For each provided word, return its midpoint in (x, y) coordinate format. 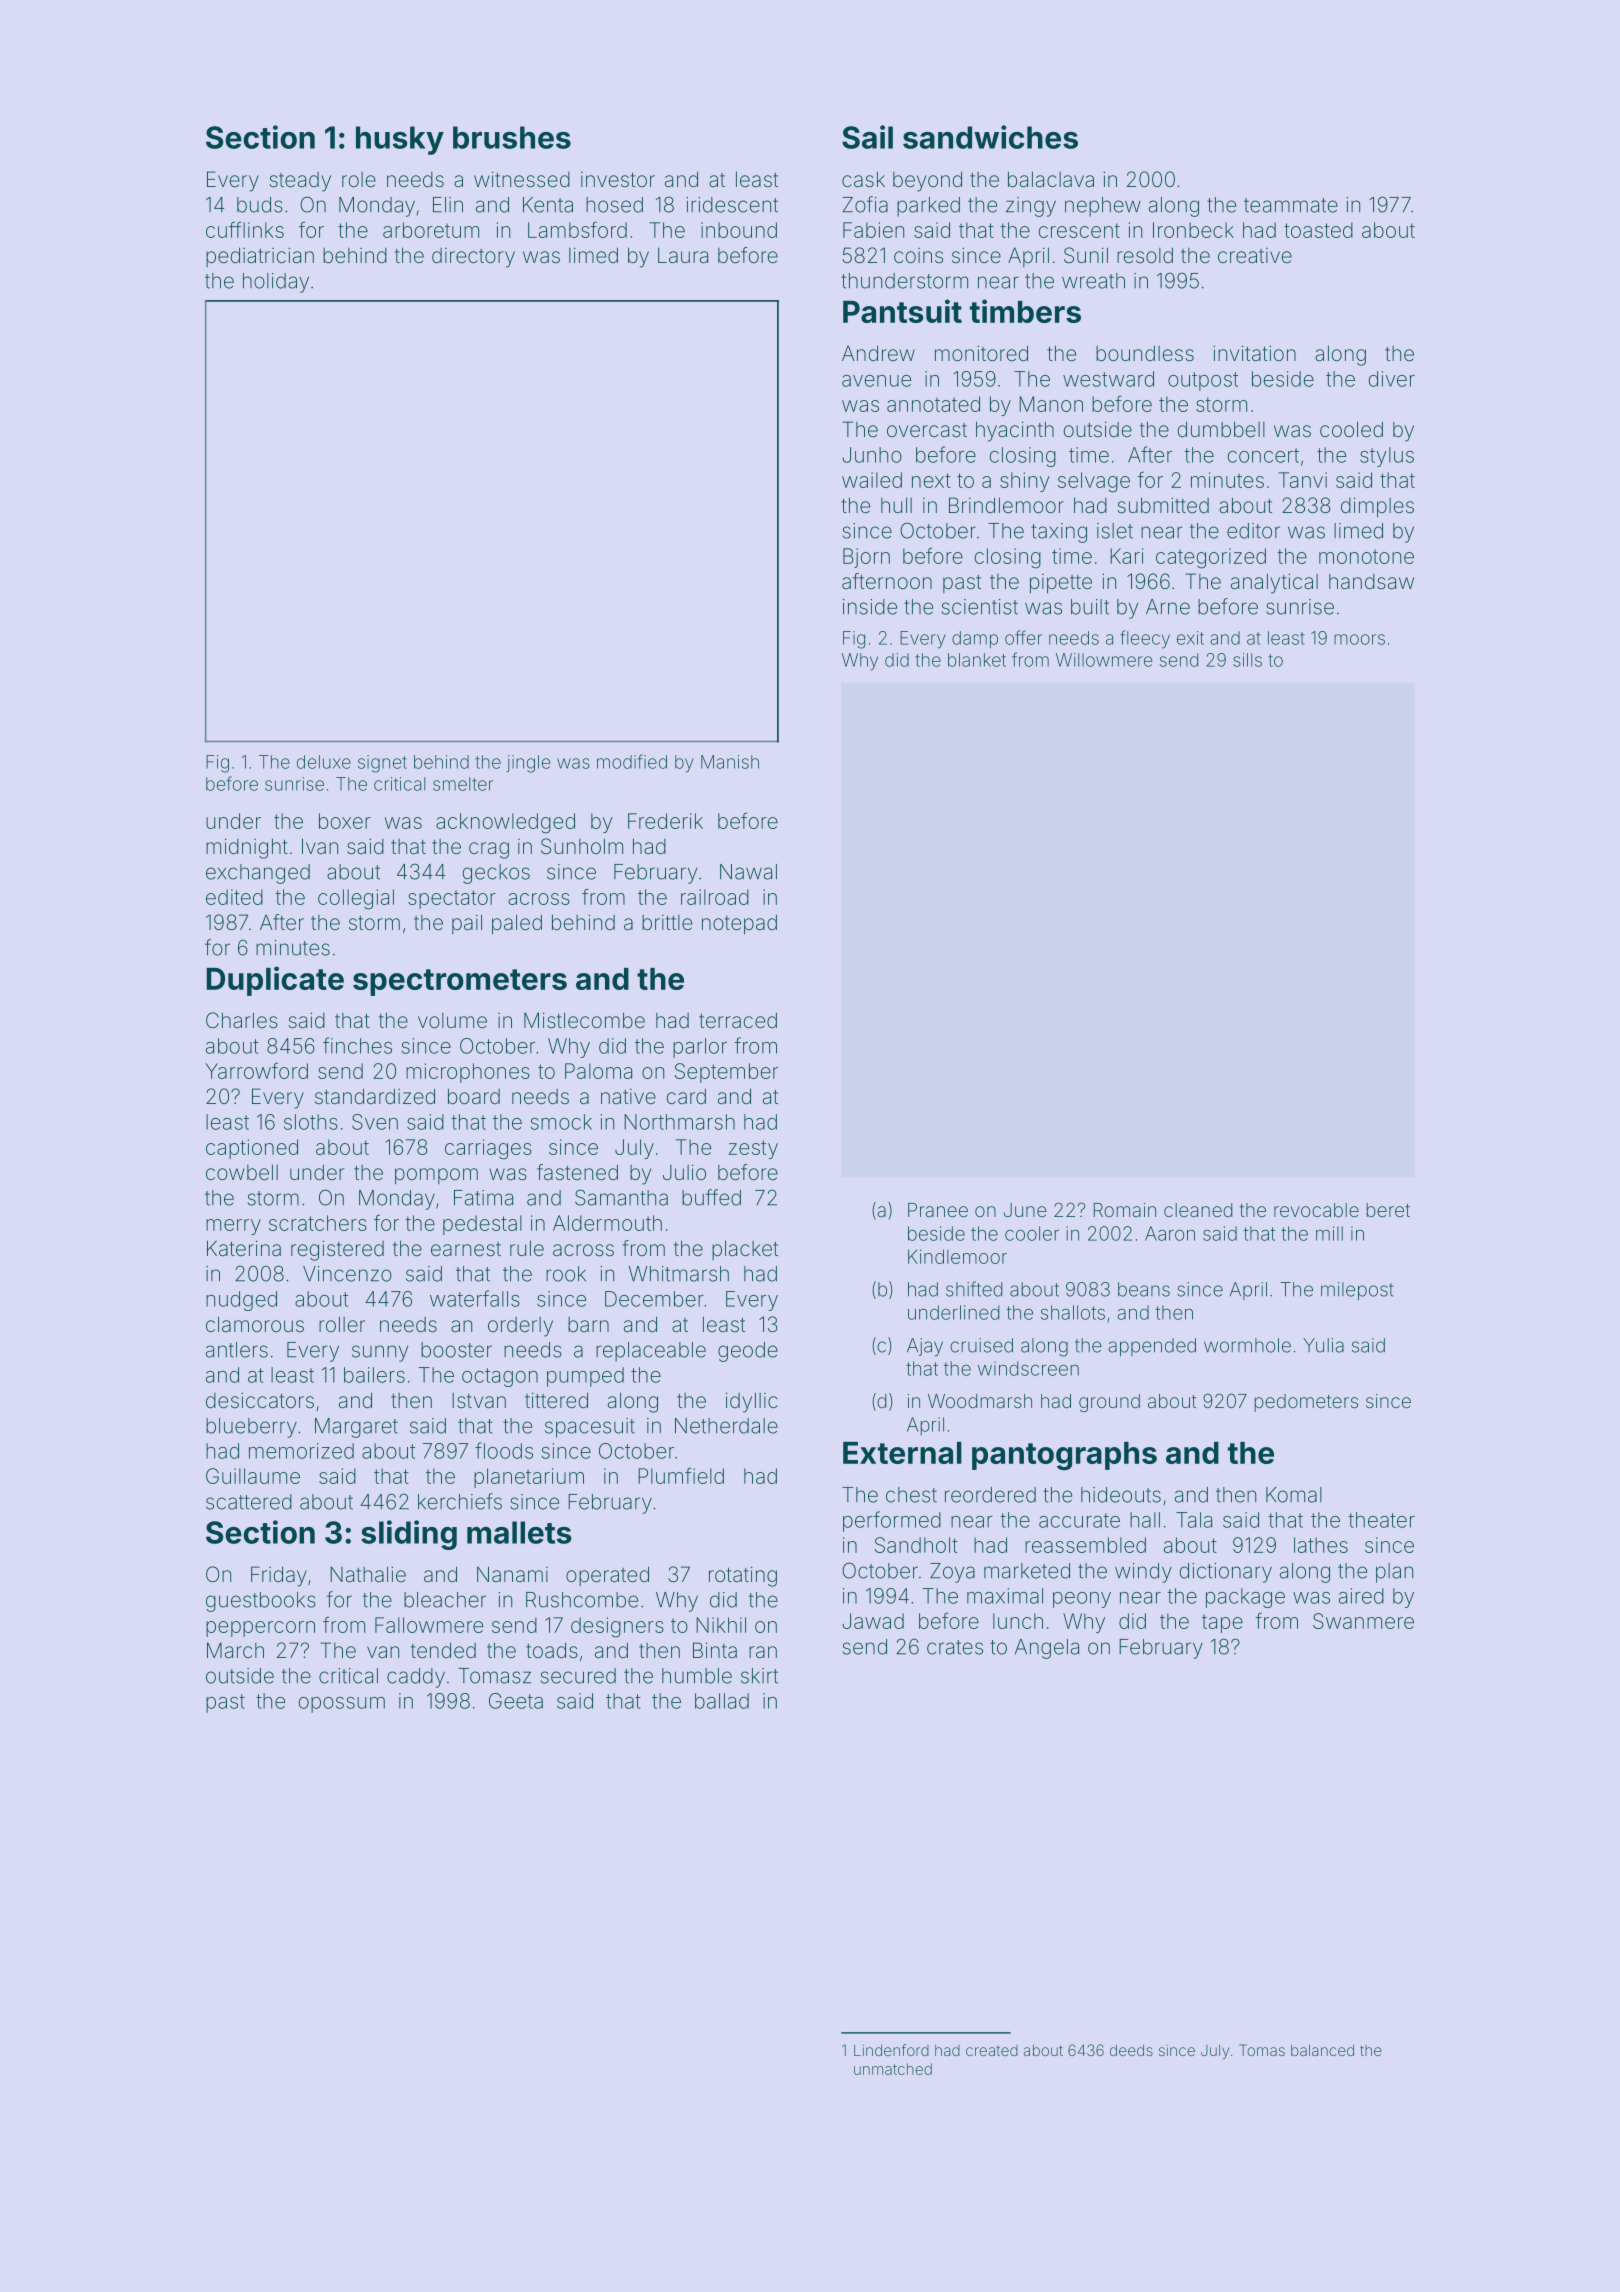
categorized (1211, 558)
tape (1222, 1623)
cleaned (1198, 1210)
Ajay (925, 1347)
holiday (276, 283)
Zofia (865, 204)
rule (527, 1248)
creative (1255, 255)
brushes (512, 137)
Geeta (516, 1701)
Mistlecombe (584, 1020)
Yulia (1323, 1345)
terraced (738, 1020)
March (235, 1650)
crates (955, 1647)
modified (632, 761)
